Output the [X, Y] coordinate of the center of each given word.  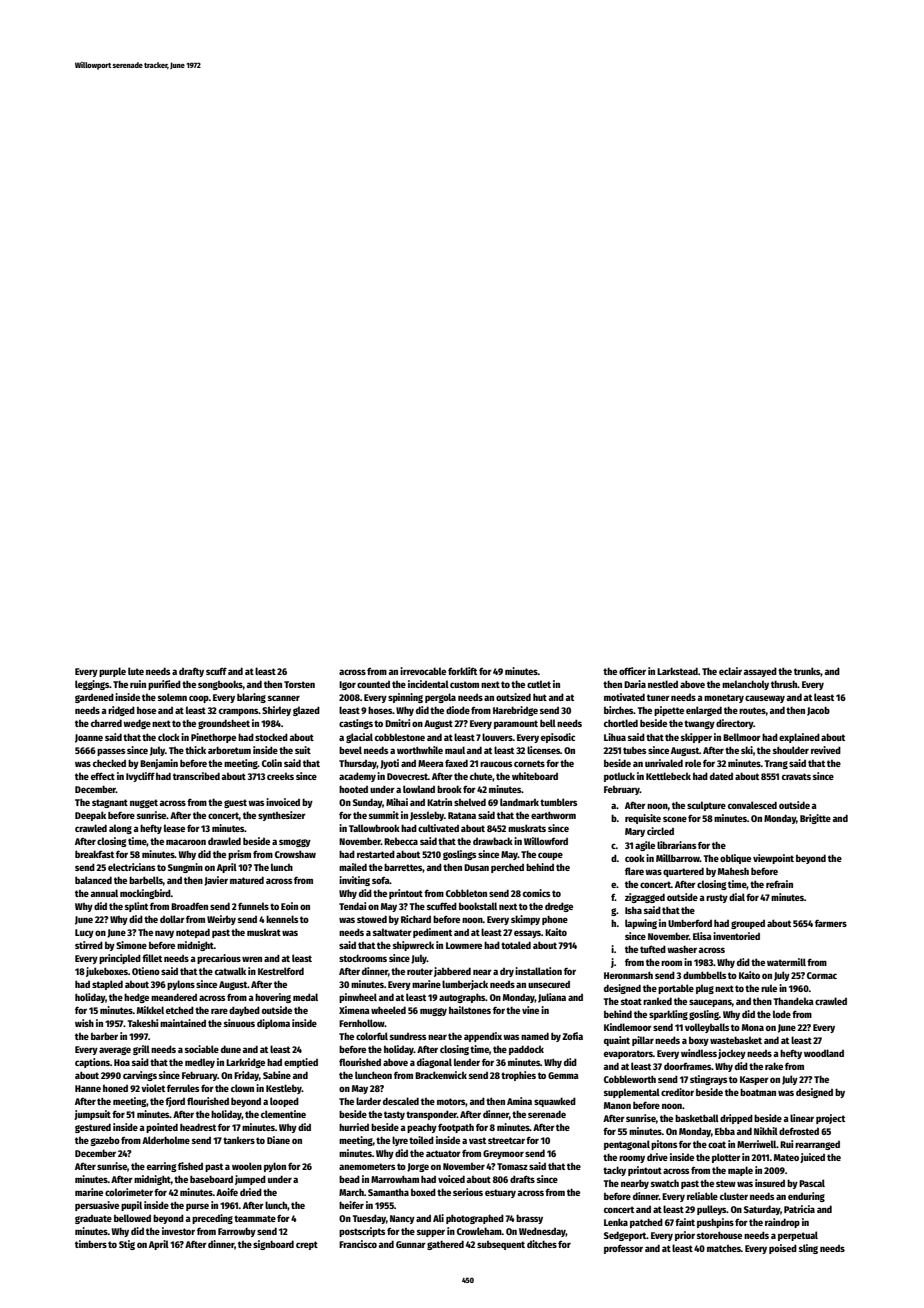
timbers [91, 1244]
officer [632, 671]
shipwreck [413, 946]
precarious [219, 959]
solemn [172, 697]
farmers [831, 923]
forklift [462, 671]
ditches [542, 1244]
